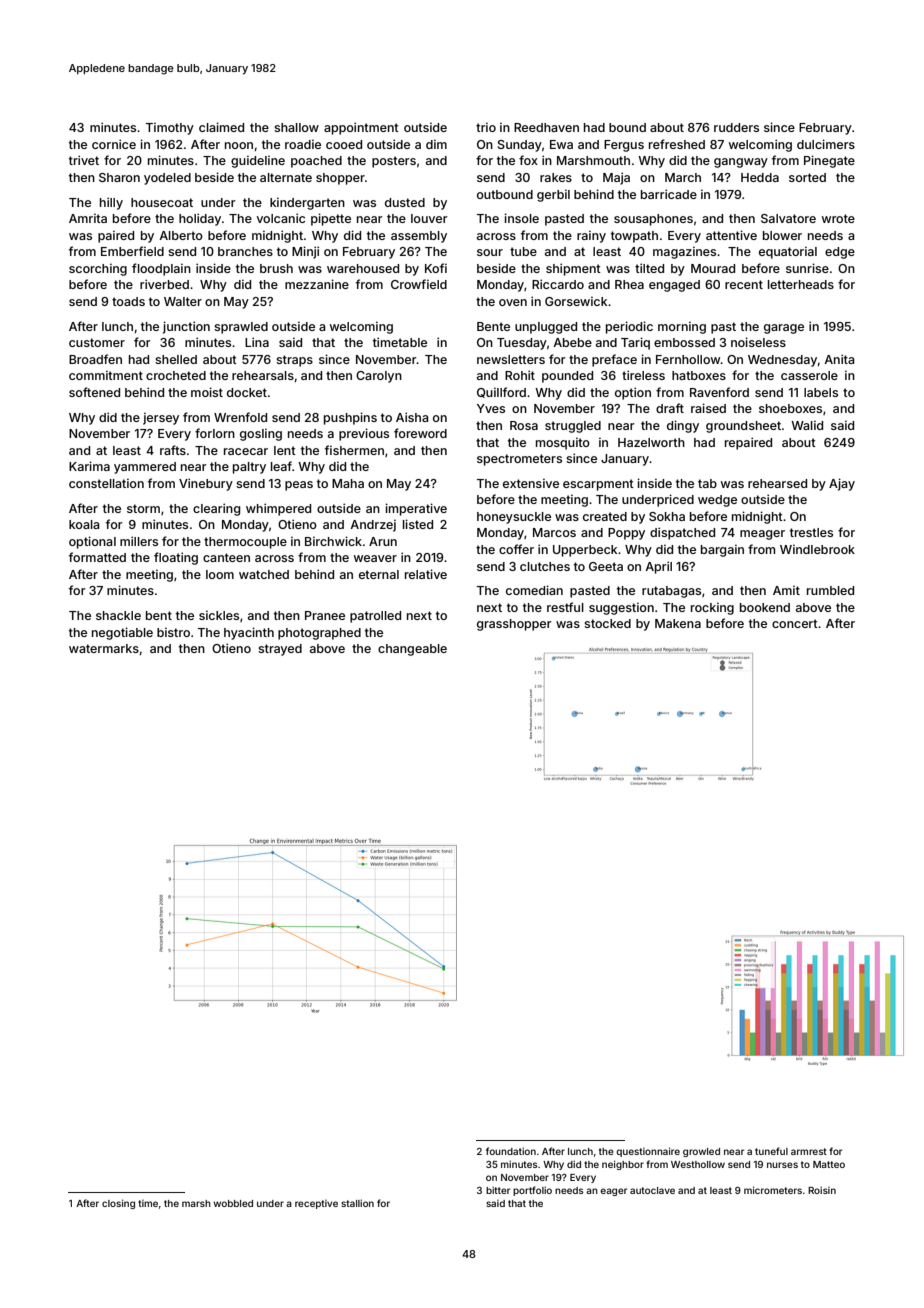 The width and height of the screenshot is (924, 1308). I want to click on rudders, so click(736, 127).
